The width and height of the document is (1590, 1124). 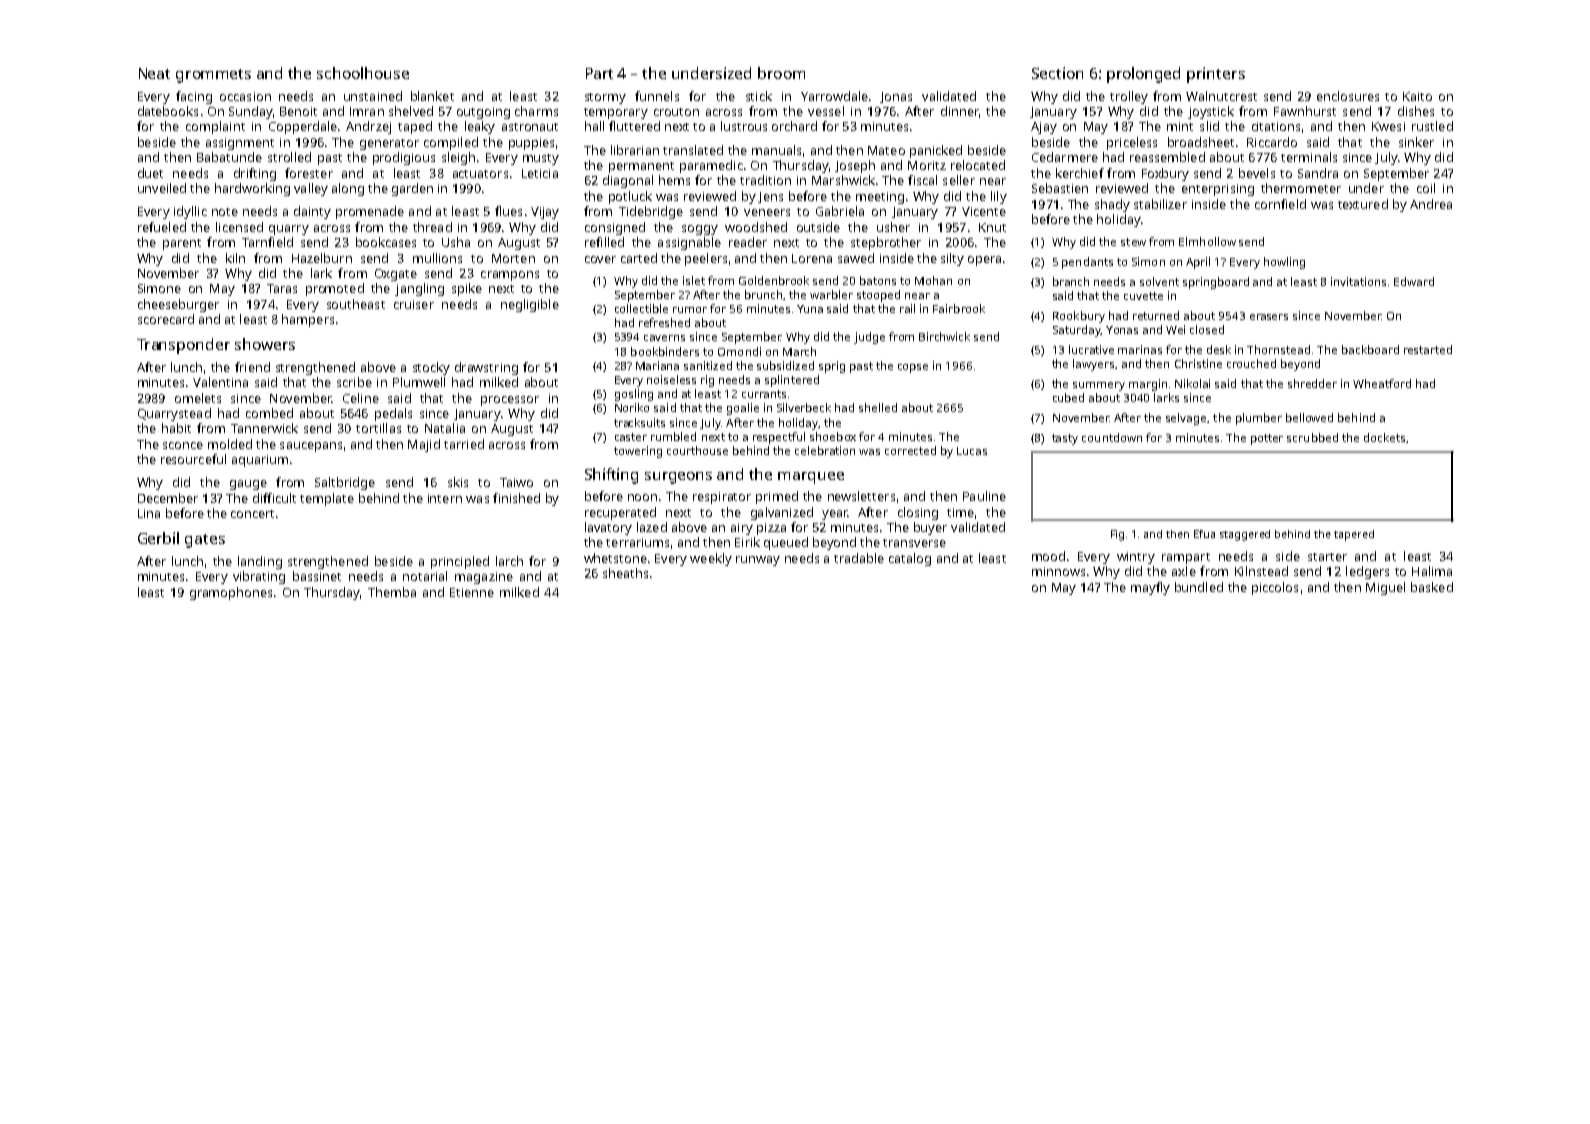 What do you see at coordinates (1117, 535) in the document?
I see `Fig` at bounding box center [1117, 535].
